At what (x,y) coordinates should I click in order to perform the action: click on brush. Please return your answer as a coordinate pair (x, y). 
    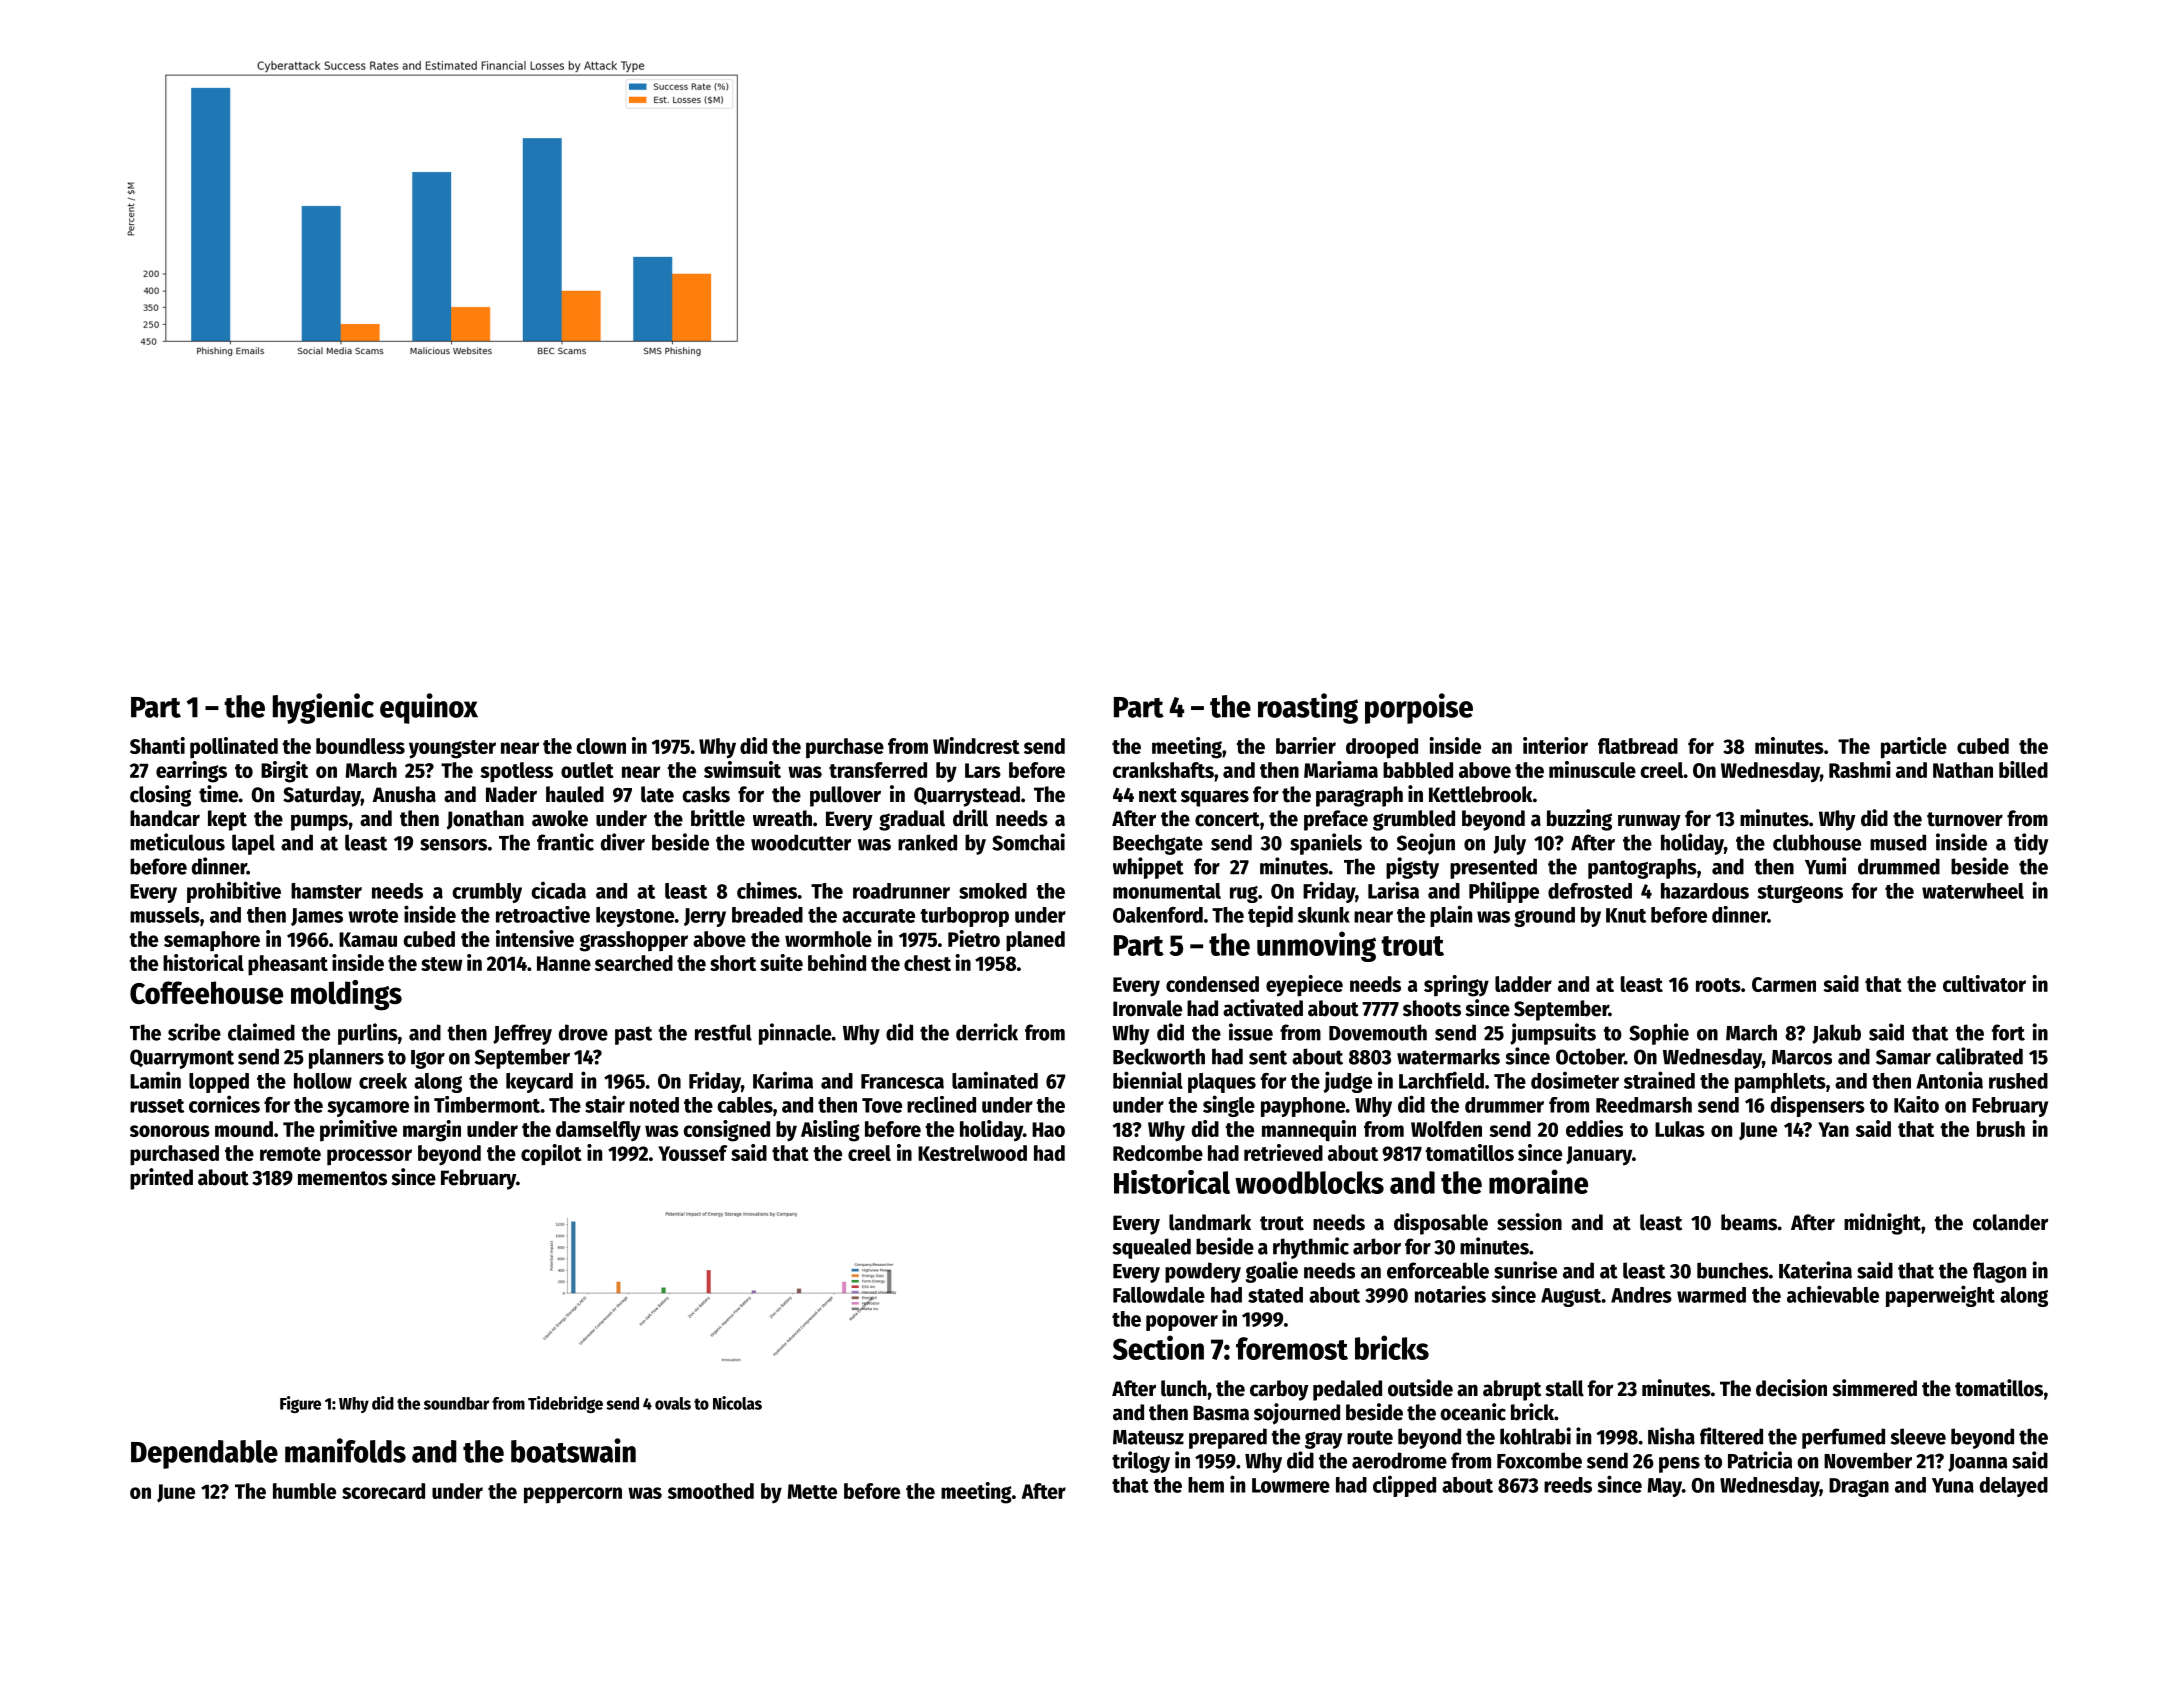
    Looking at the image, I should click on (2001, 1129).
